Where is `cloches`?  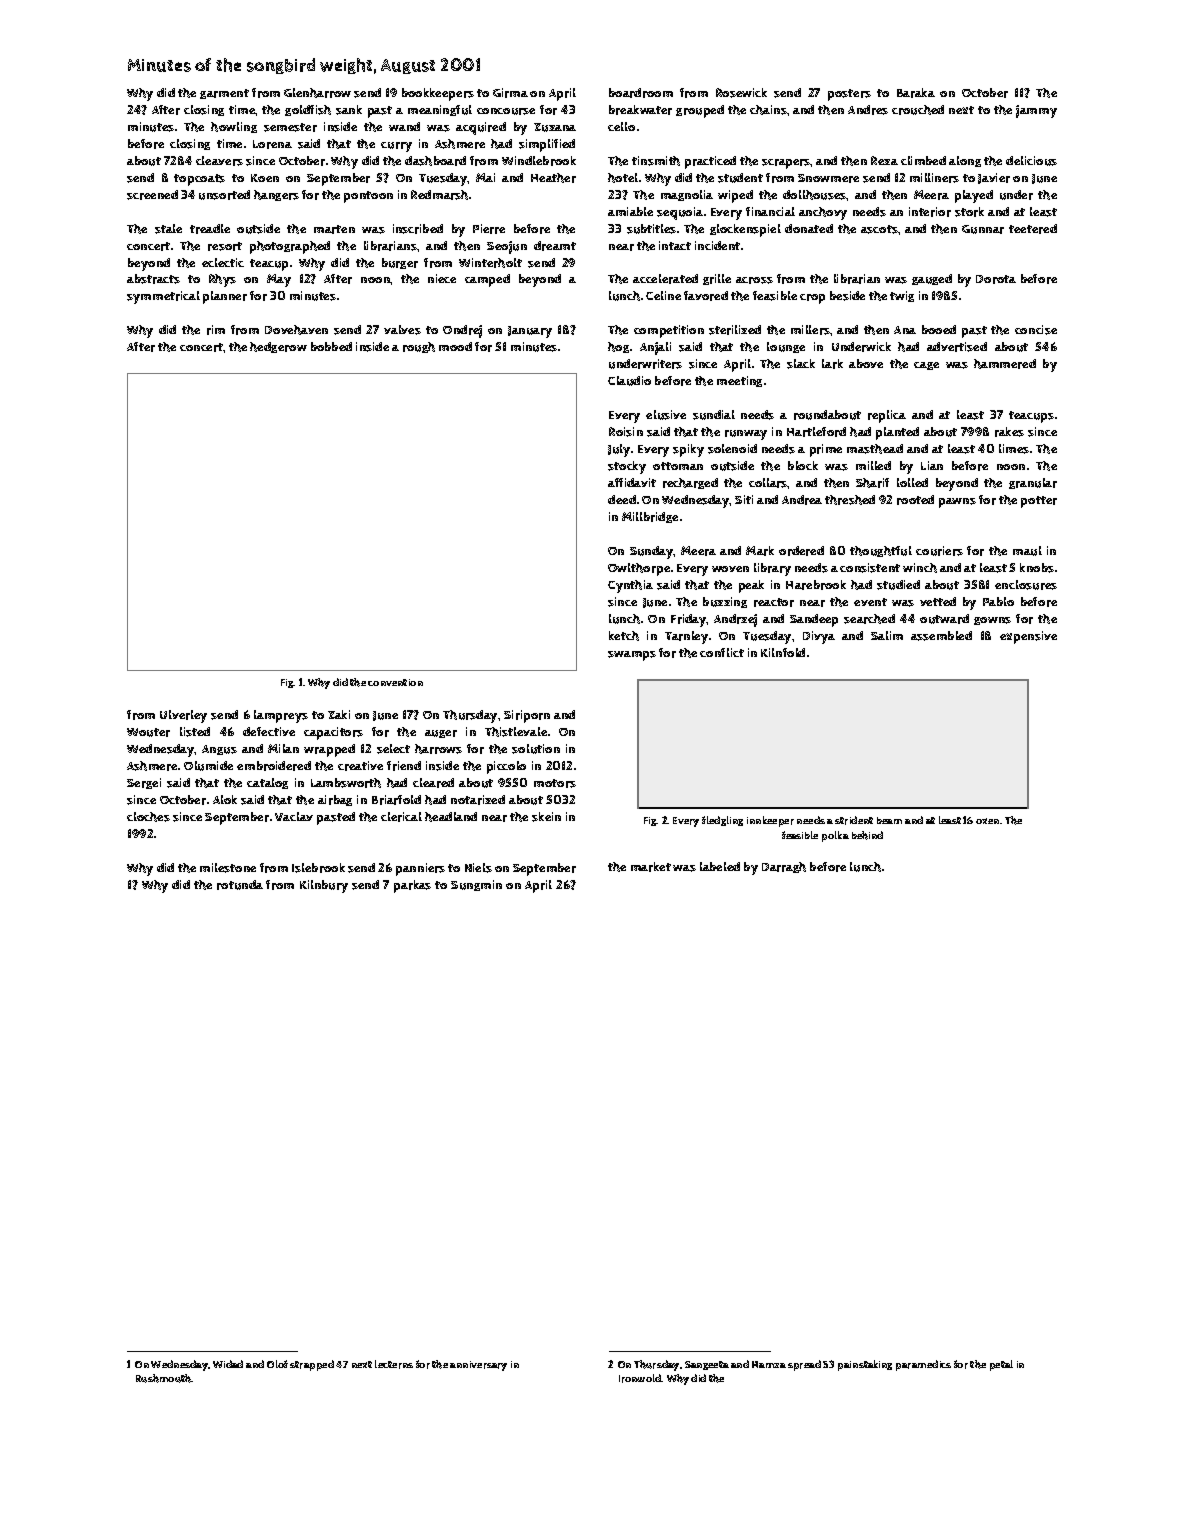
cloches is located at coordinates (148, 817).
